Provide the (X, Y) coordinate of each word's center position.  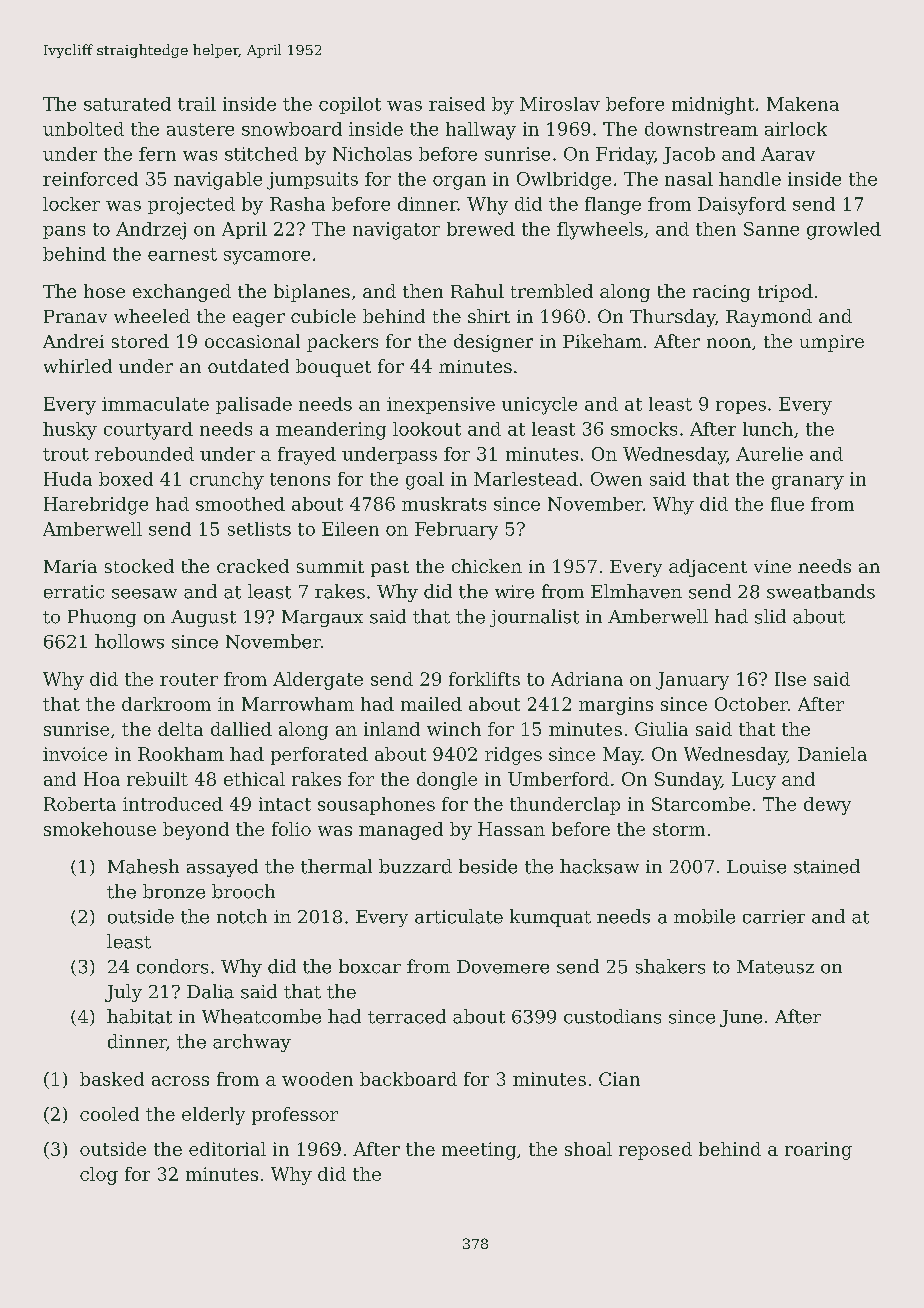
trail (197, 104)
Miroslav (560, 104)
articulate (459, 916)
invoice (75, 754)
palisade (254, 405)
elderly (213, 1116)
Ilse (790, 679)
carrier (774, 917)
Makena (803, 104)
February (456, 531)
